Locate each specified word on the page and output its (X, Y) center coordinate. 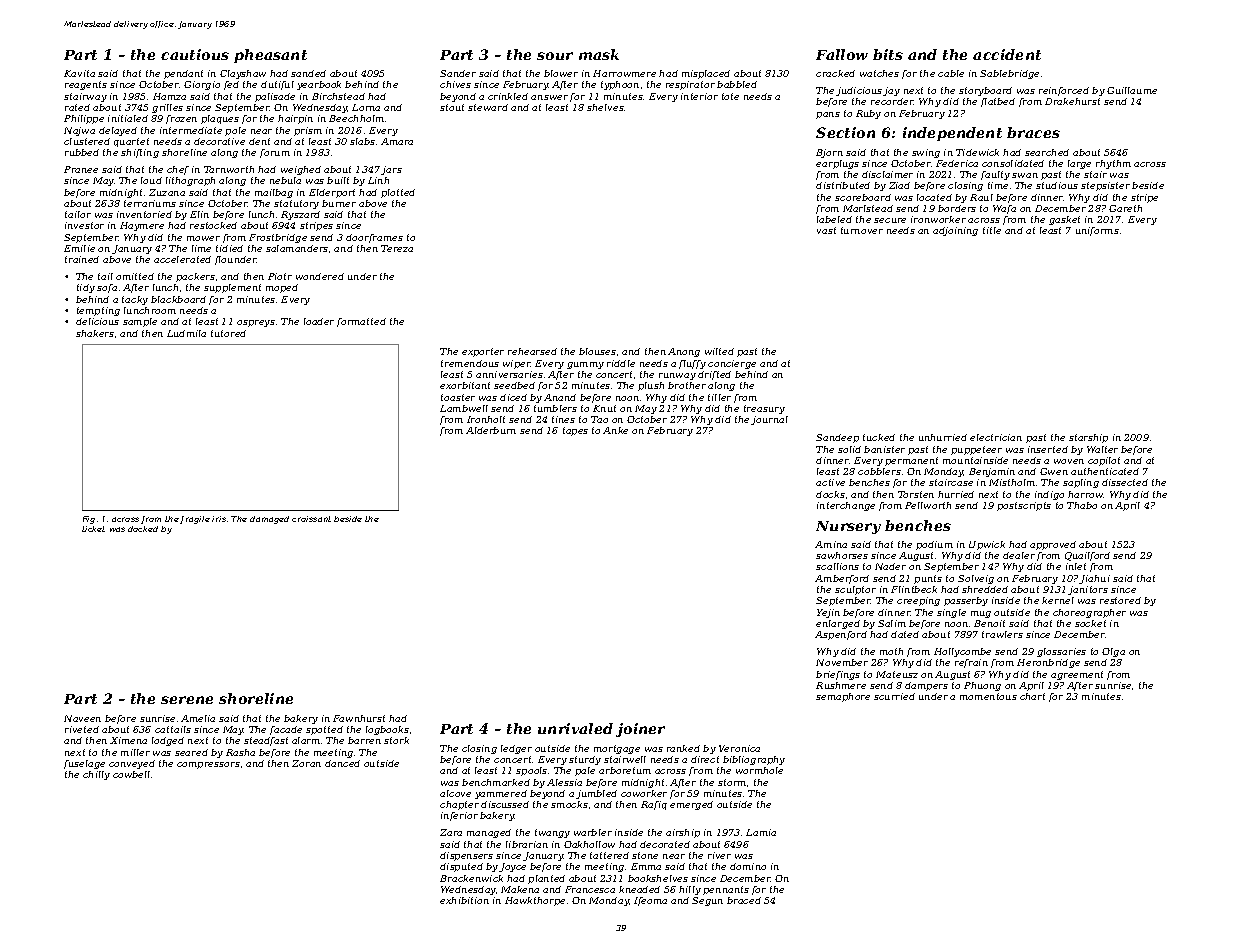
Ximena (128, 740)
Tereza (397, 248)
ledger (516, 749)
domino (748, 866)
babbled (737, 84)
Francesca (590, 889)
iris (219, 519)
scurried (894, 696)
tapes (575, 431)
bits (888, 54)
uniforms (1097, 231)
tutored (228, 333)
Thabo (1082, 505)
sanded (308, 73)
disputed (461, 867)
